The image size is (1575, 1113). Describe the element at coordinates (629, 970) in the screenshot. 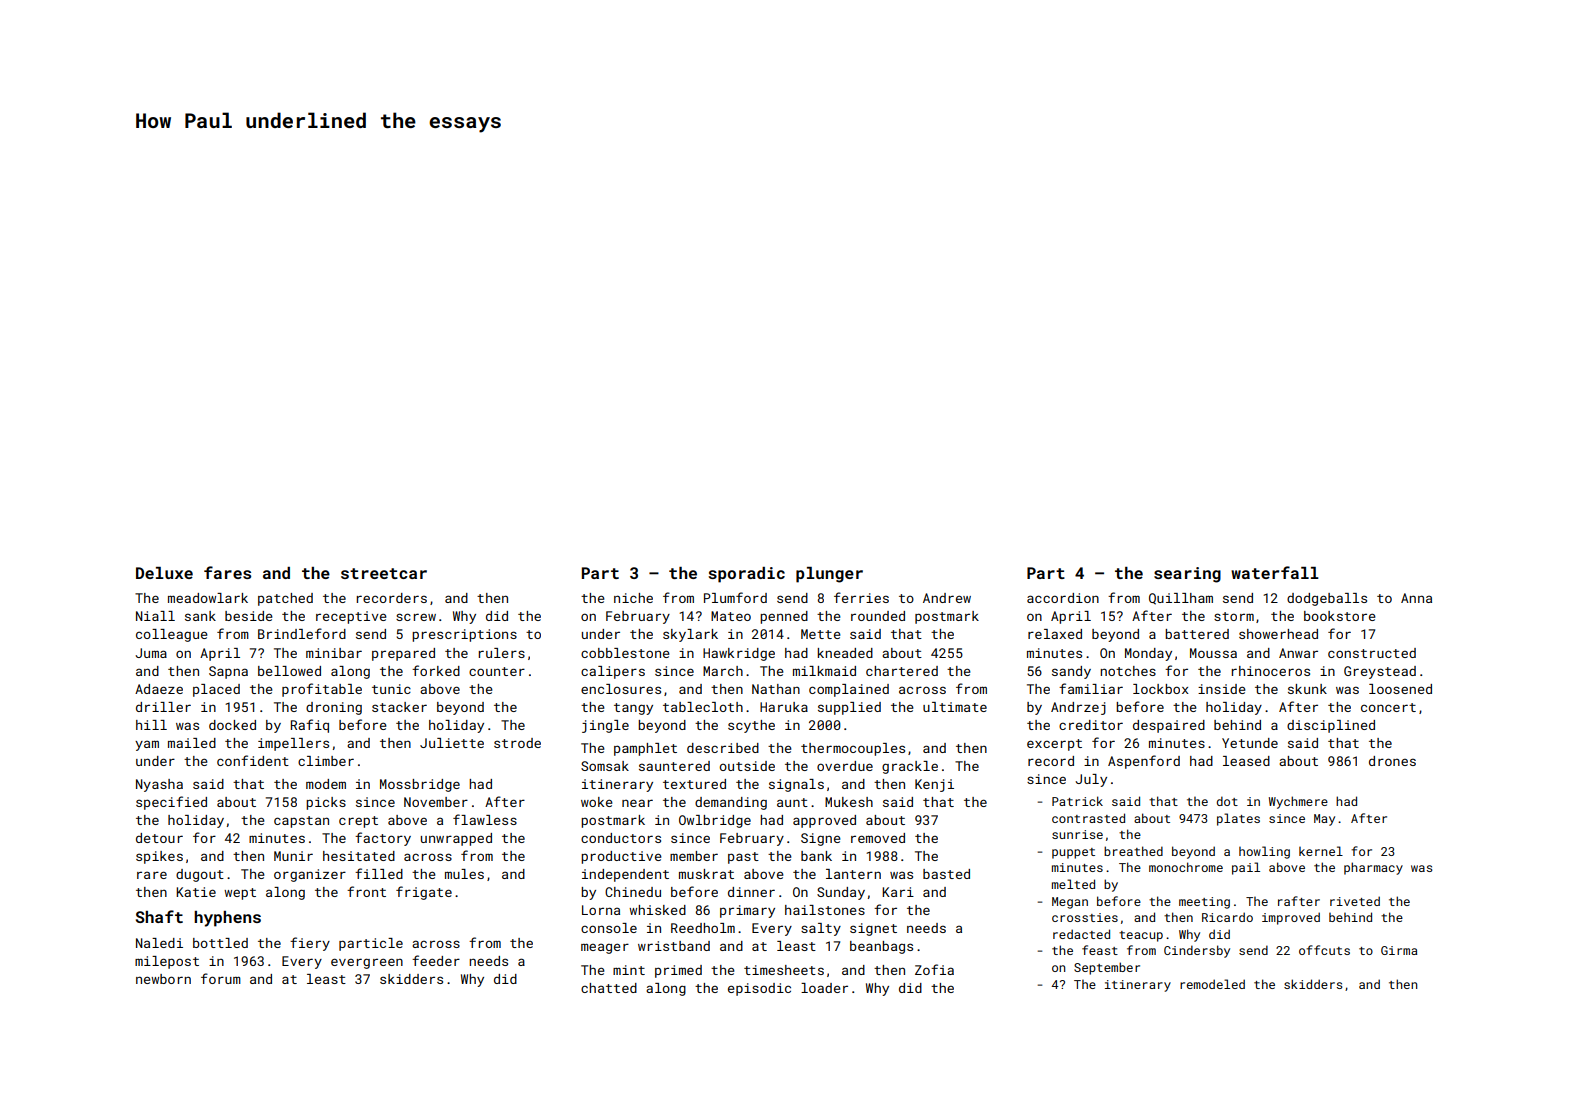

I see `mint` at that location.
